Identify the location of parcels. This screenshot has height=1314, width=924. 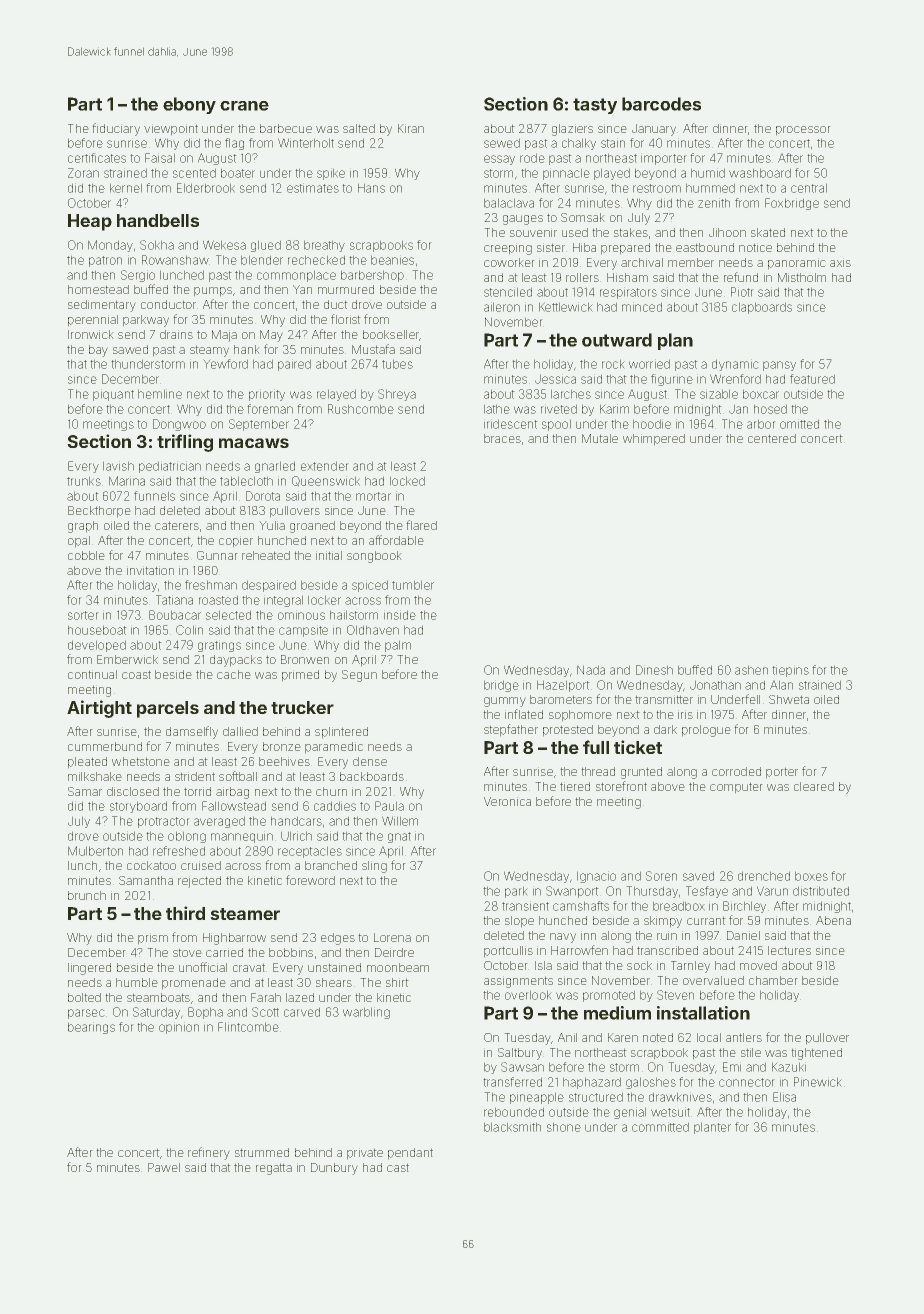
(168, 709).
